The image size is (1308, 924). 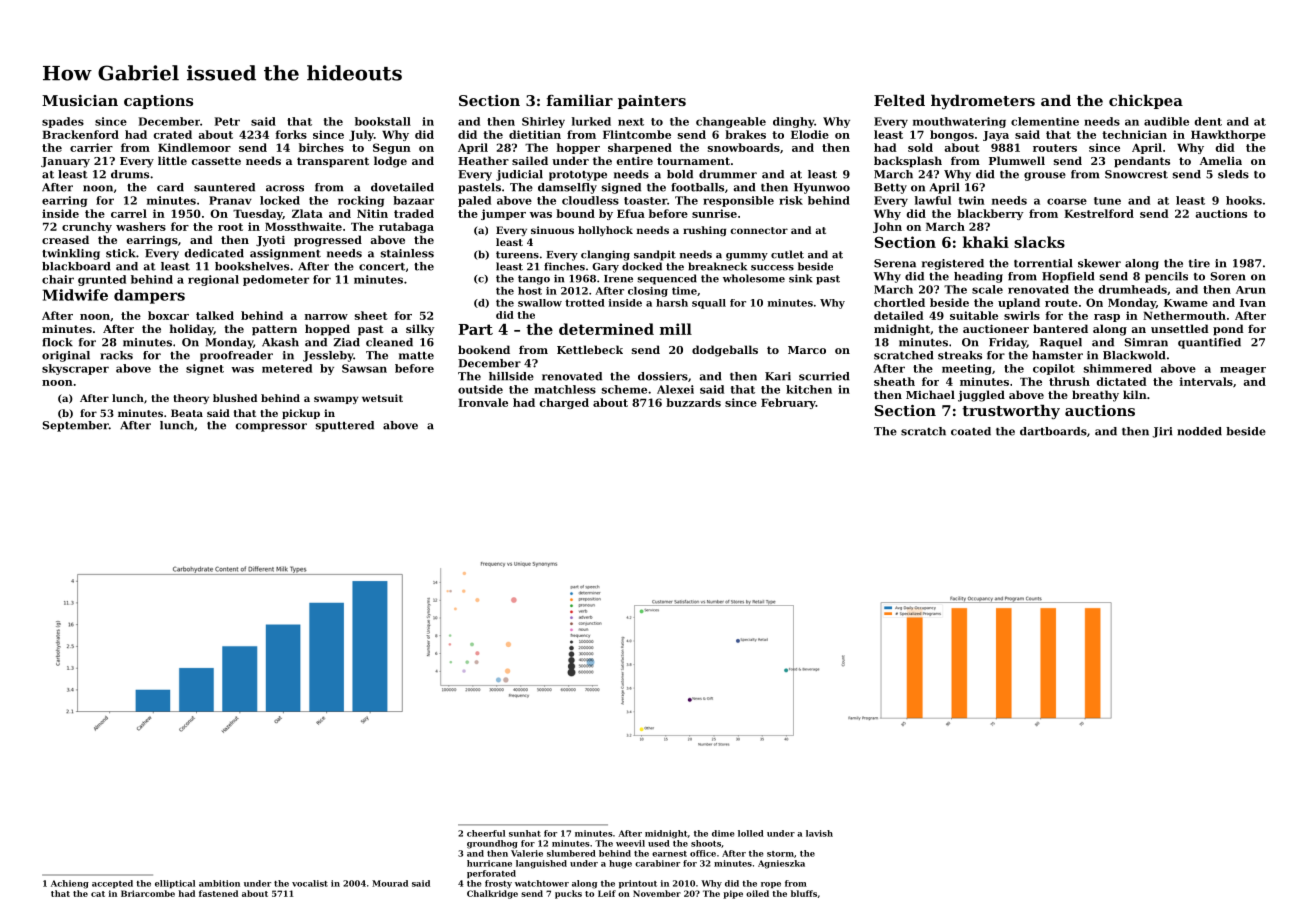 I want to click on cheerful, so click(x=486, y=833).
